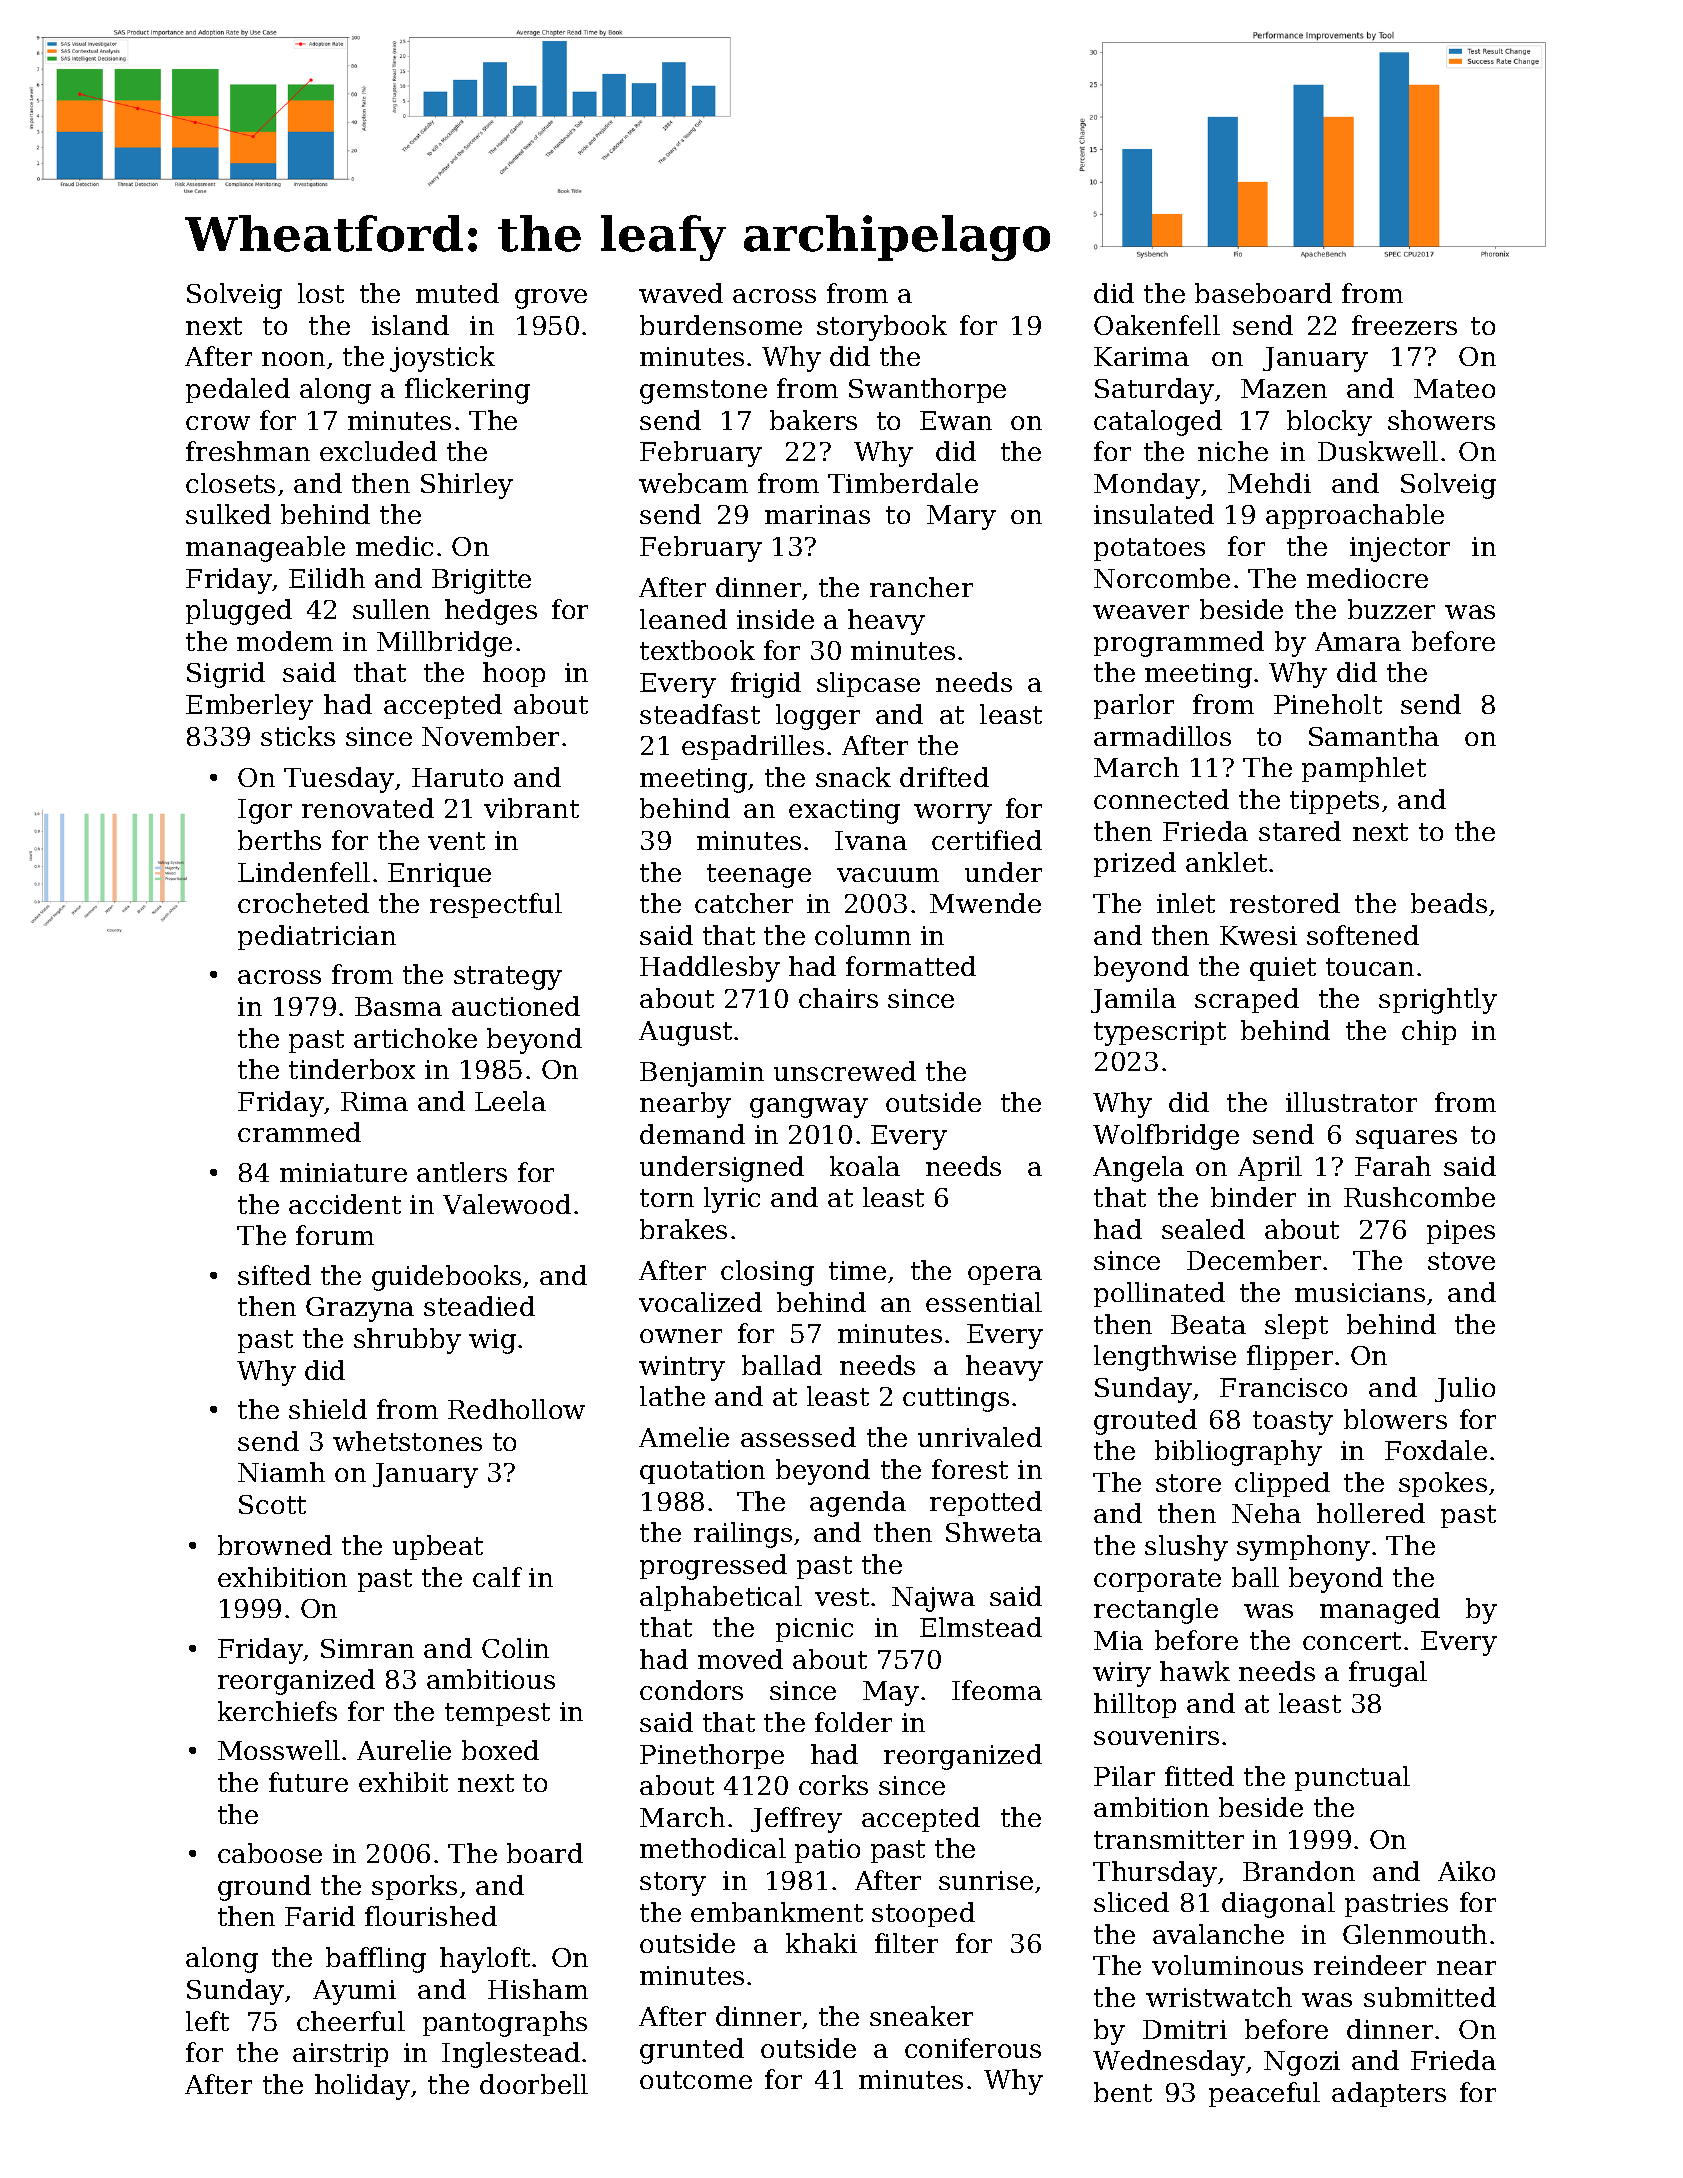  I want to click on browned, so click(275, 1545).
